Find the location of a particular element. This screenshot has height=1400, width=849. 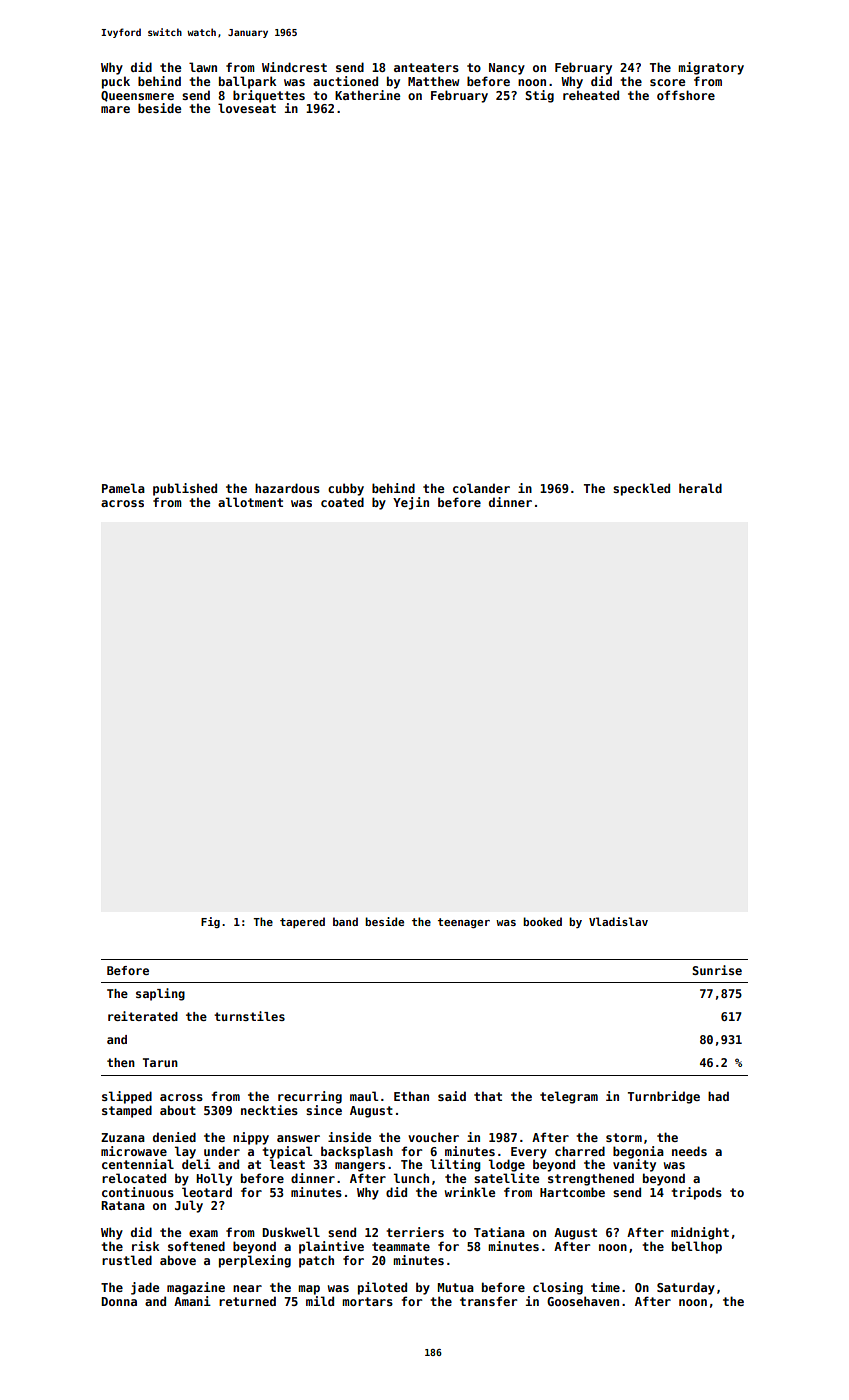

mortars is located at coordinates (367, 1301).
